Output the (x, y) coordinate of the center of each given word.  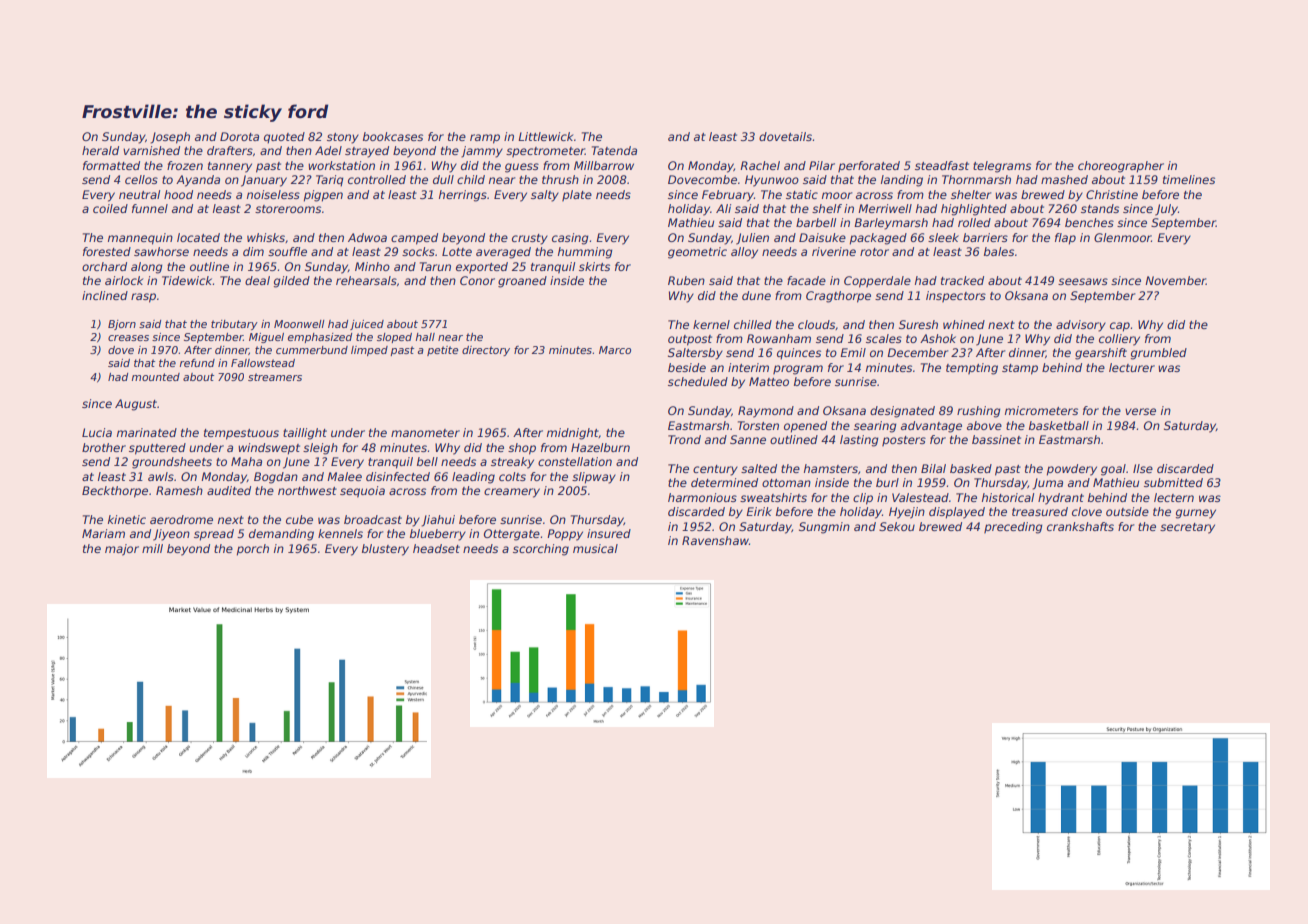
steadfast (942, 165)
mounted (156, 377)
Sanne (748, 439)
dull (443, 179)
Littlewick (546, 136)
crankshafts (1080, 526)
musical (595, 548)
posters (904, 441)
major (122, 550)
